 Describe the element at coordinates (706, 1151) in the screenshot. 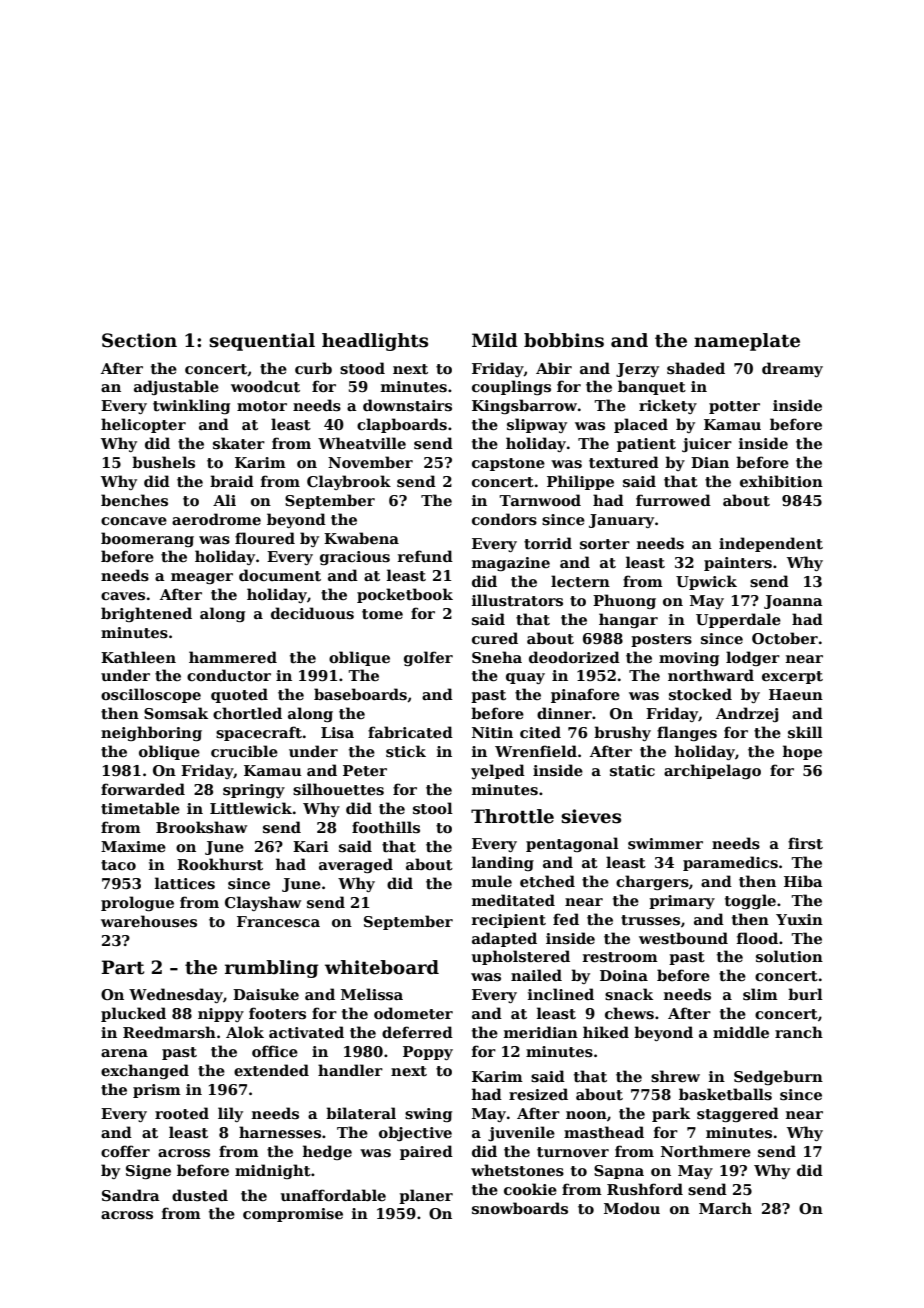

I see `Northmere` at that location.
